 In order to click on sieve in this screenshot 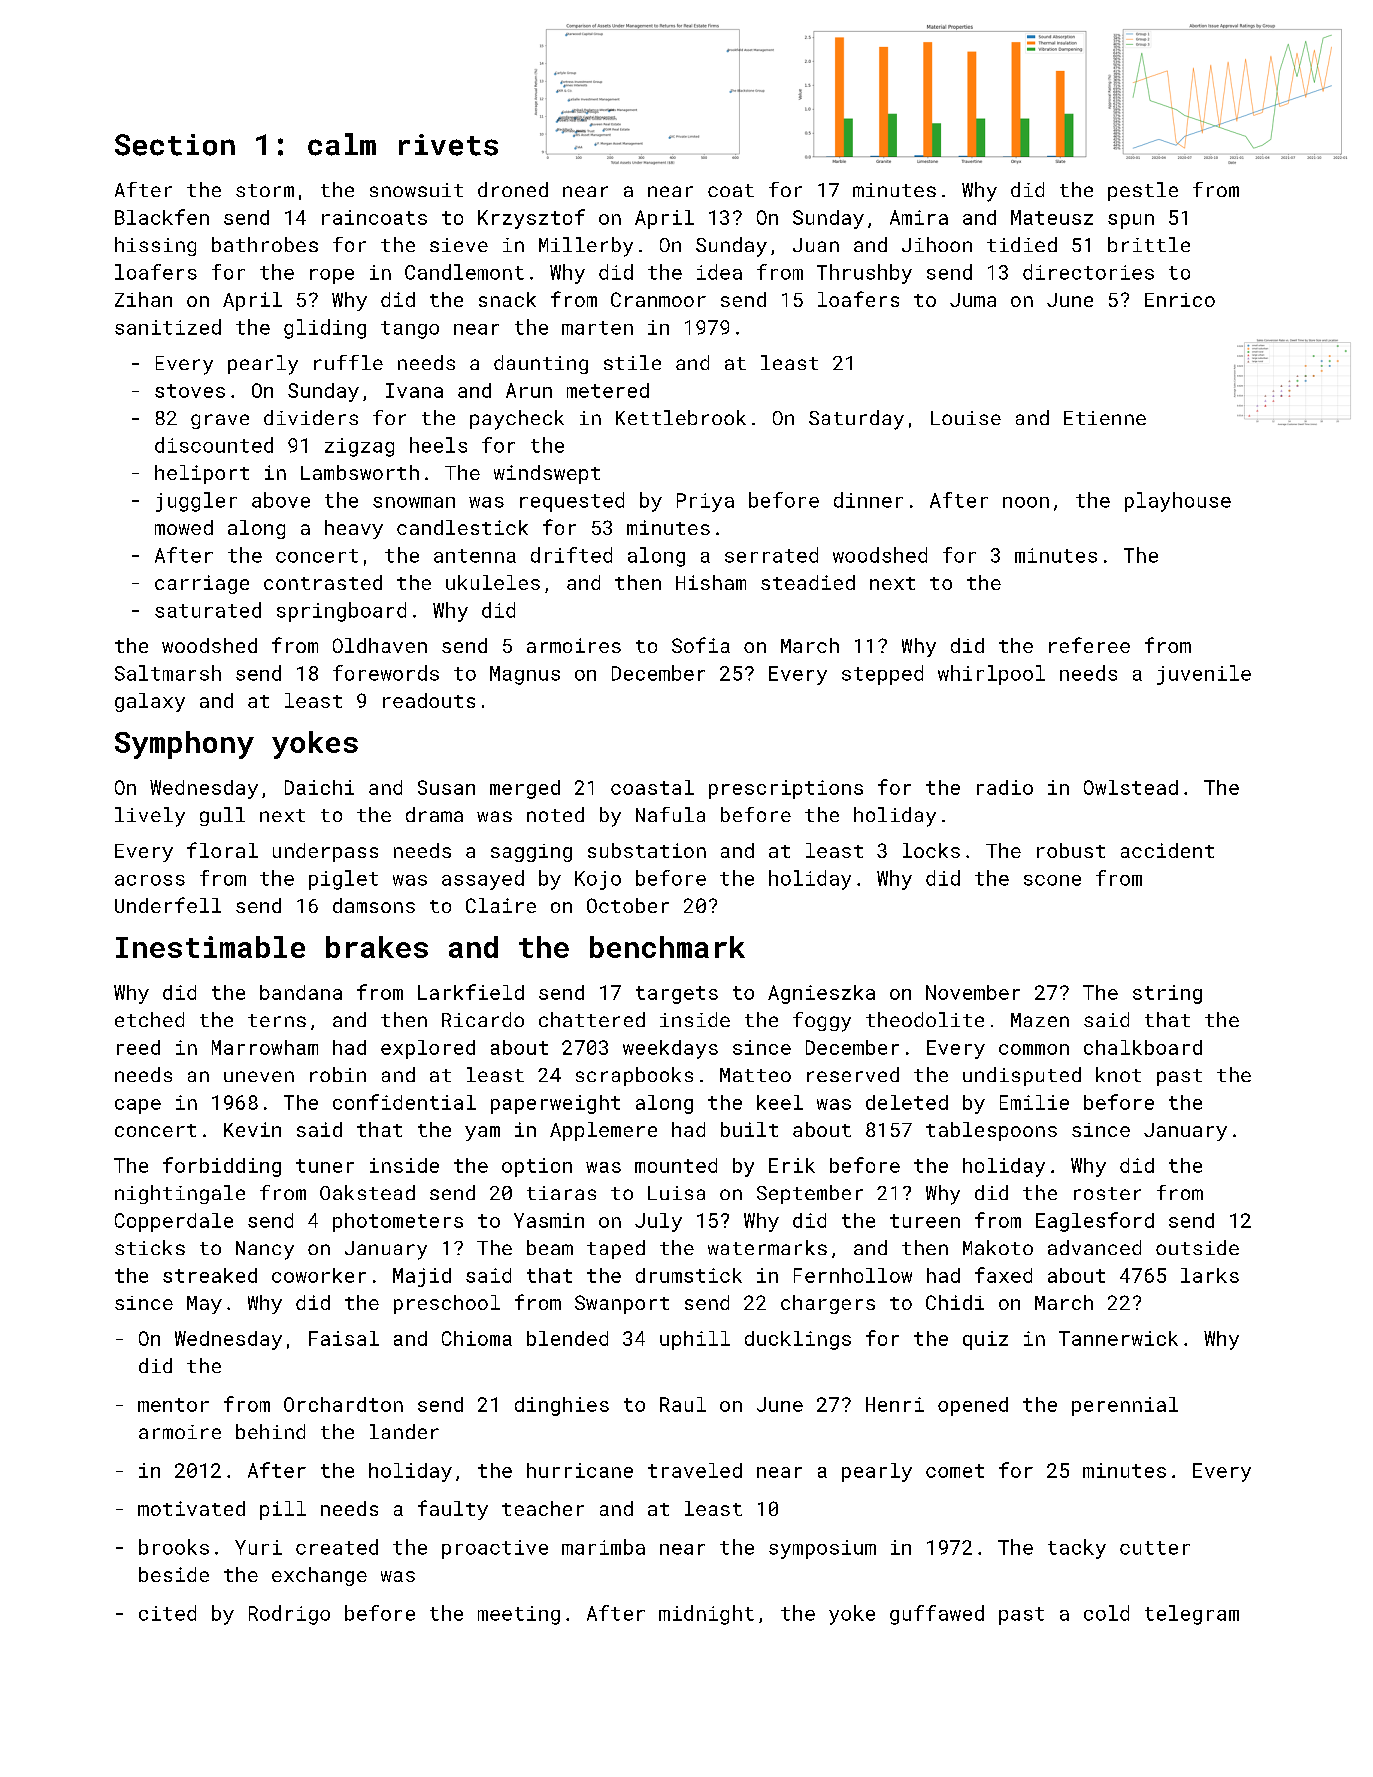, I will do `click(459, 245)`.
